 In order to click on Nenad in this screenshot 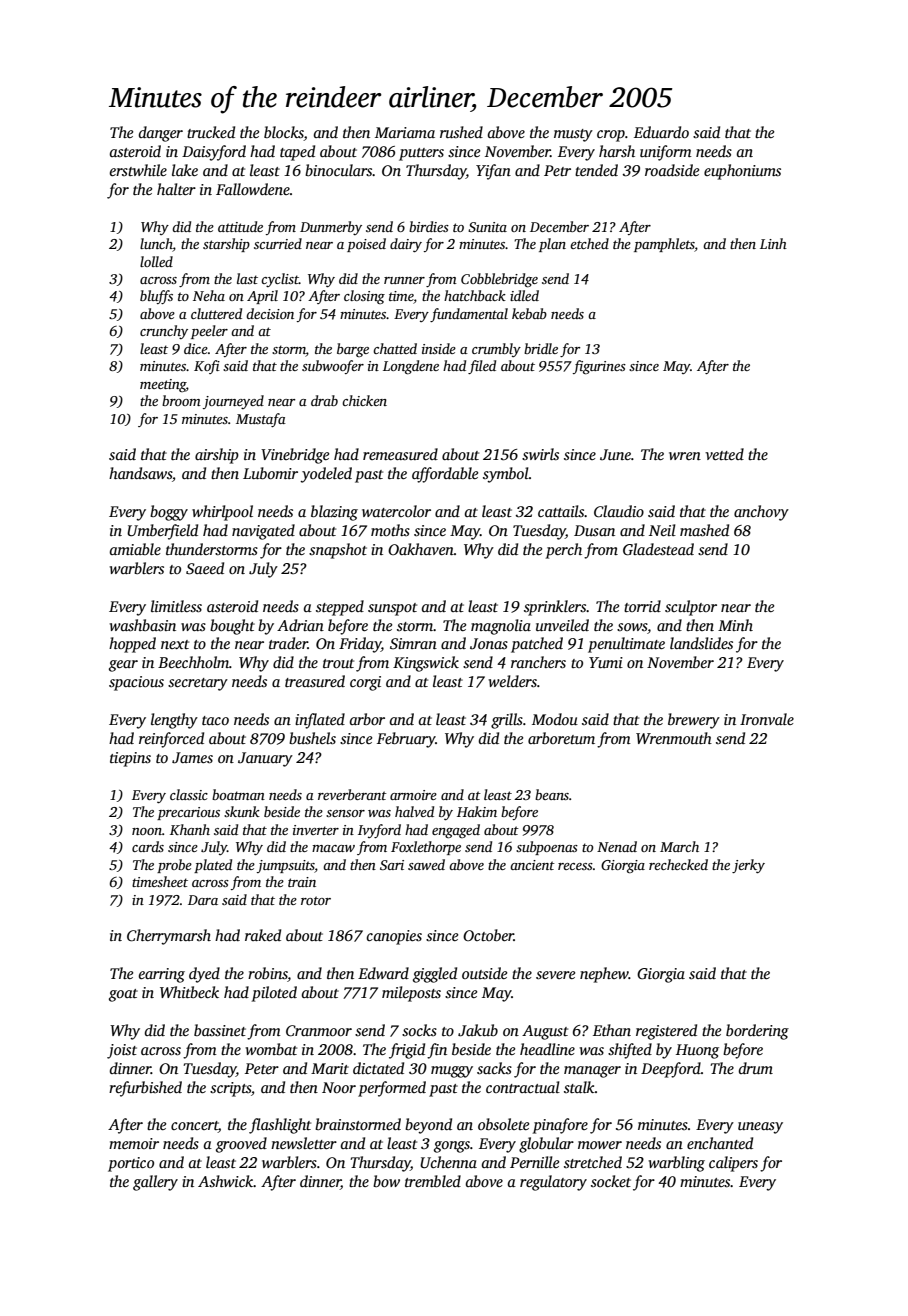, I will do `click(617, 846)`.
